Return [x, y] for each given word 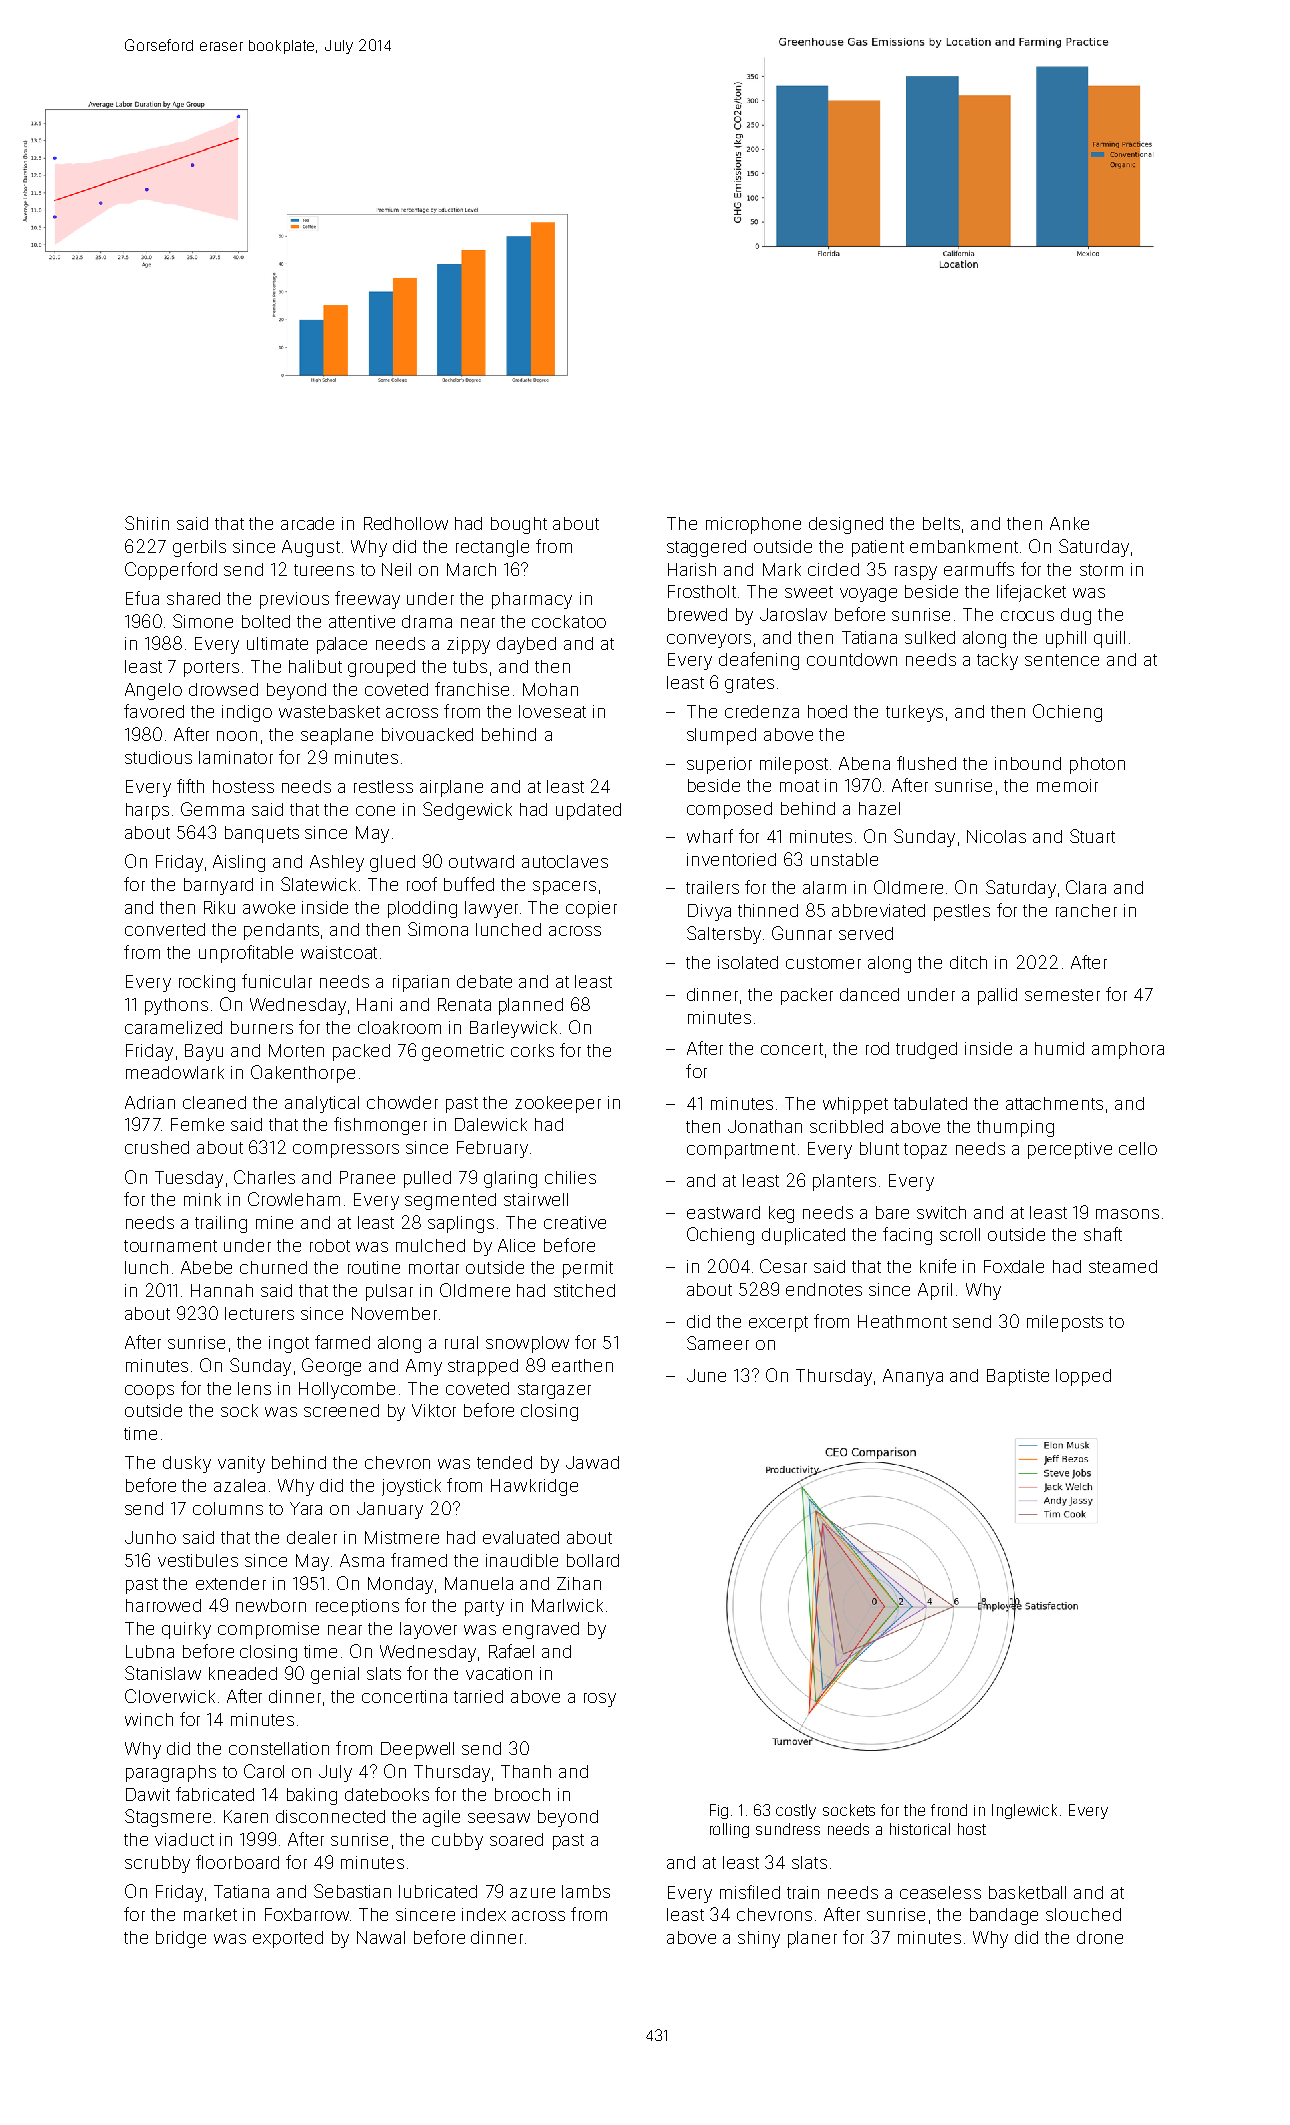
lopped [1083, 1377]
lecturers [259, 1313]
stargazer [554, 1391]
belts [941, 523]
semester [1062, 995]
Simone [203, 621]
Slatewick [318, 884]
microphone [753, 525]
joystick [411, 1487]
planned [531, 1006]
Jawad [592, 1462]
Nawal [381, 1937]
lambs [586, 1891]
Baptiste [1018, 1377]
